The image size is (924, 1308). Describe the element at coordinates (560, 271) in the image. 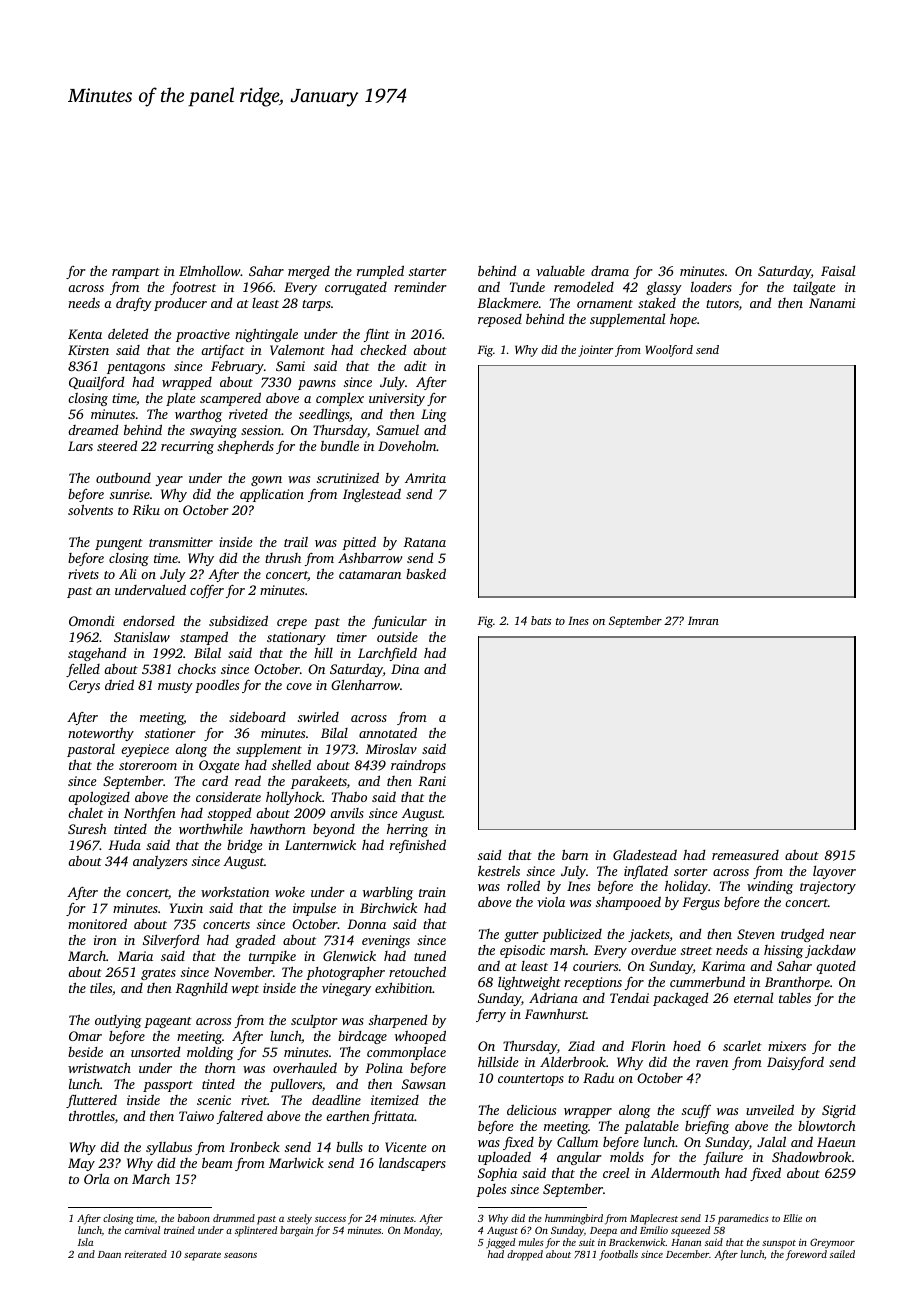

I see `valuable` at that location.
